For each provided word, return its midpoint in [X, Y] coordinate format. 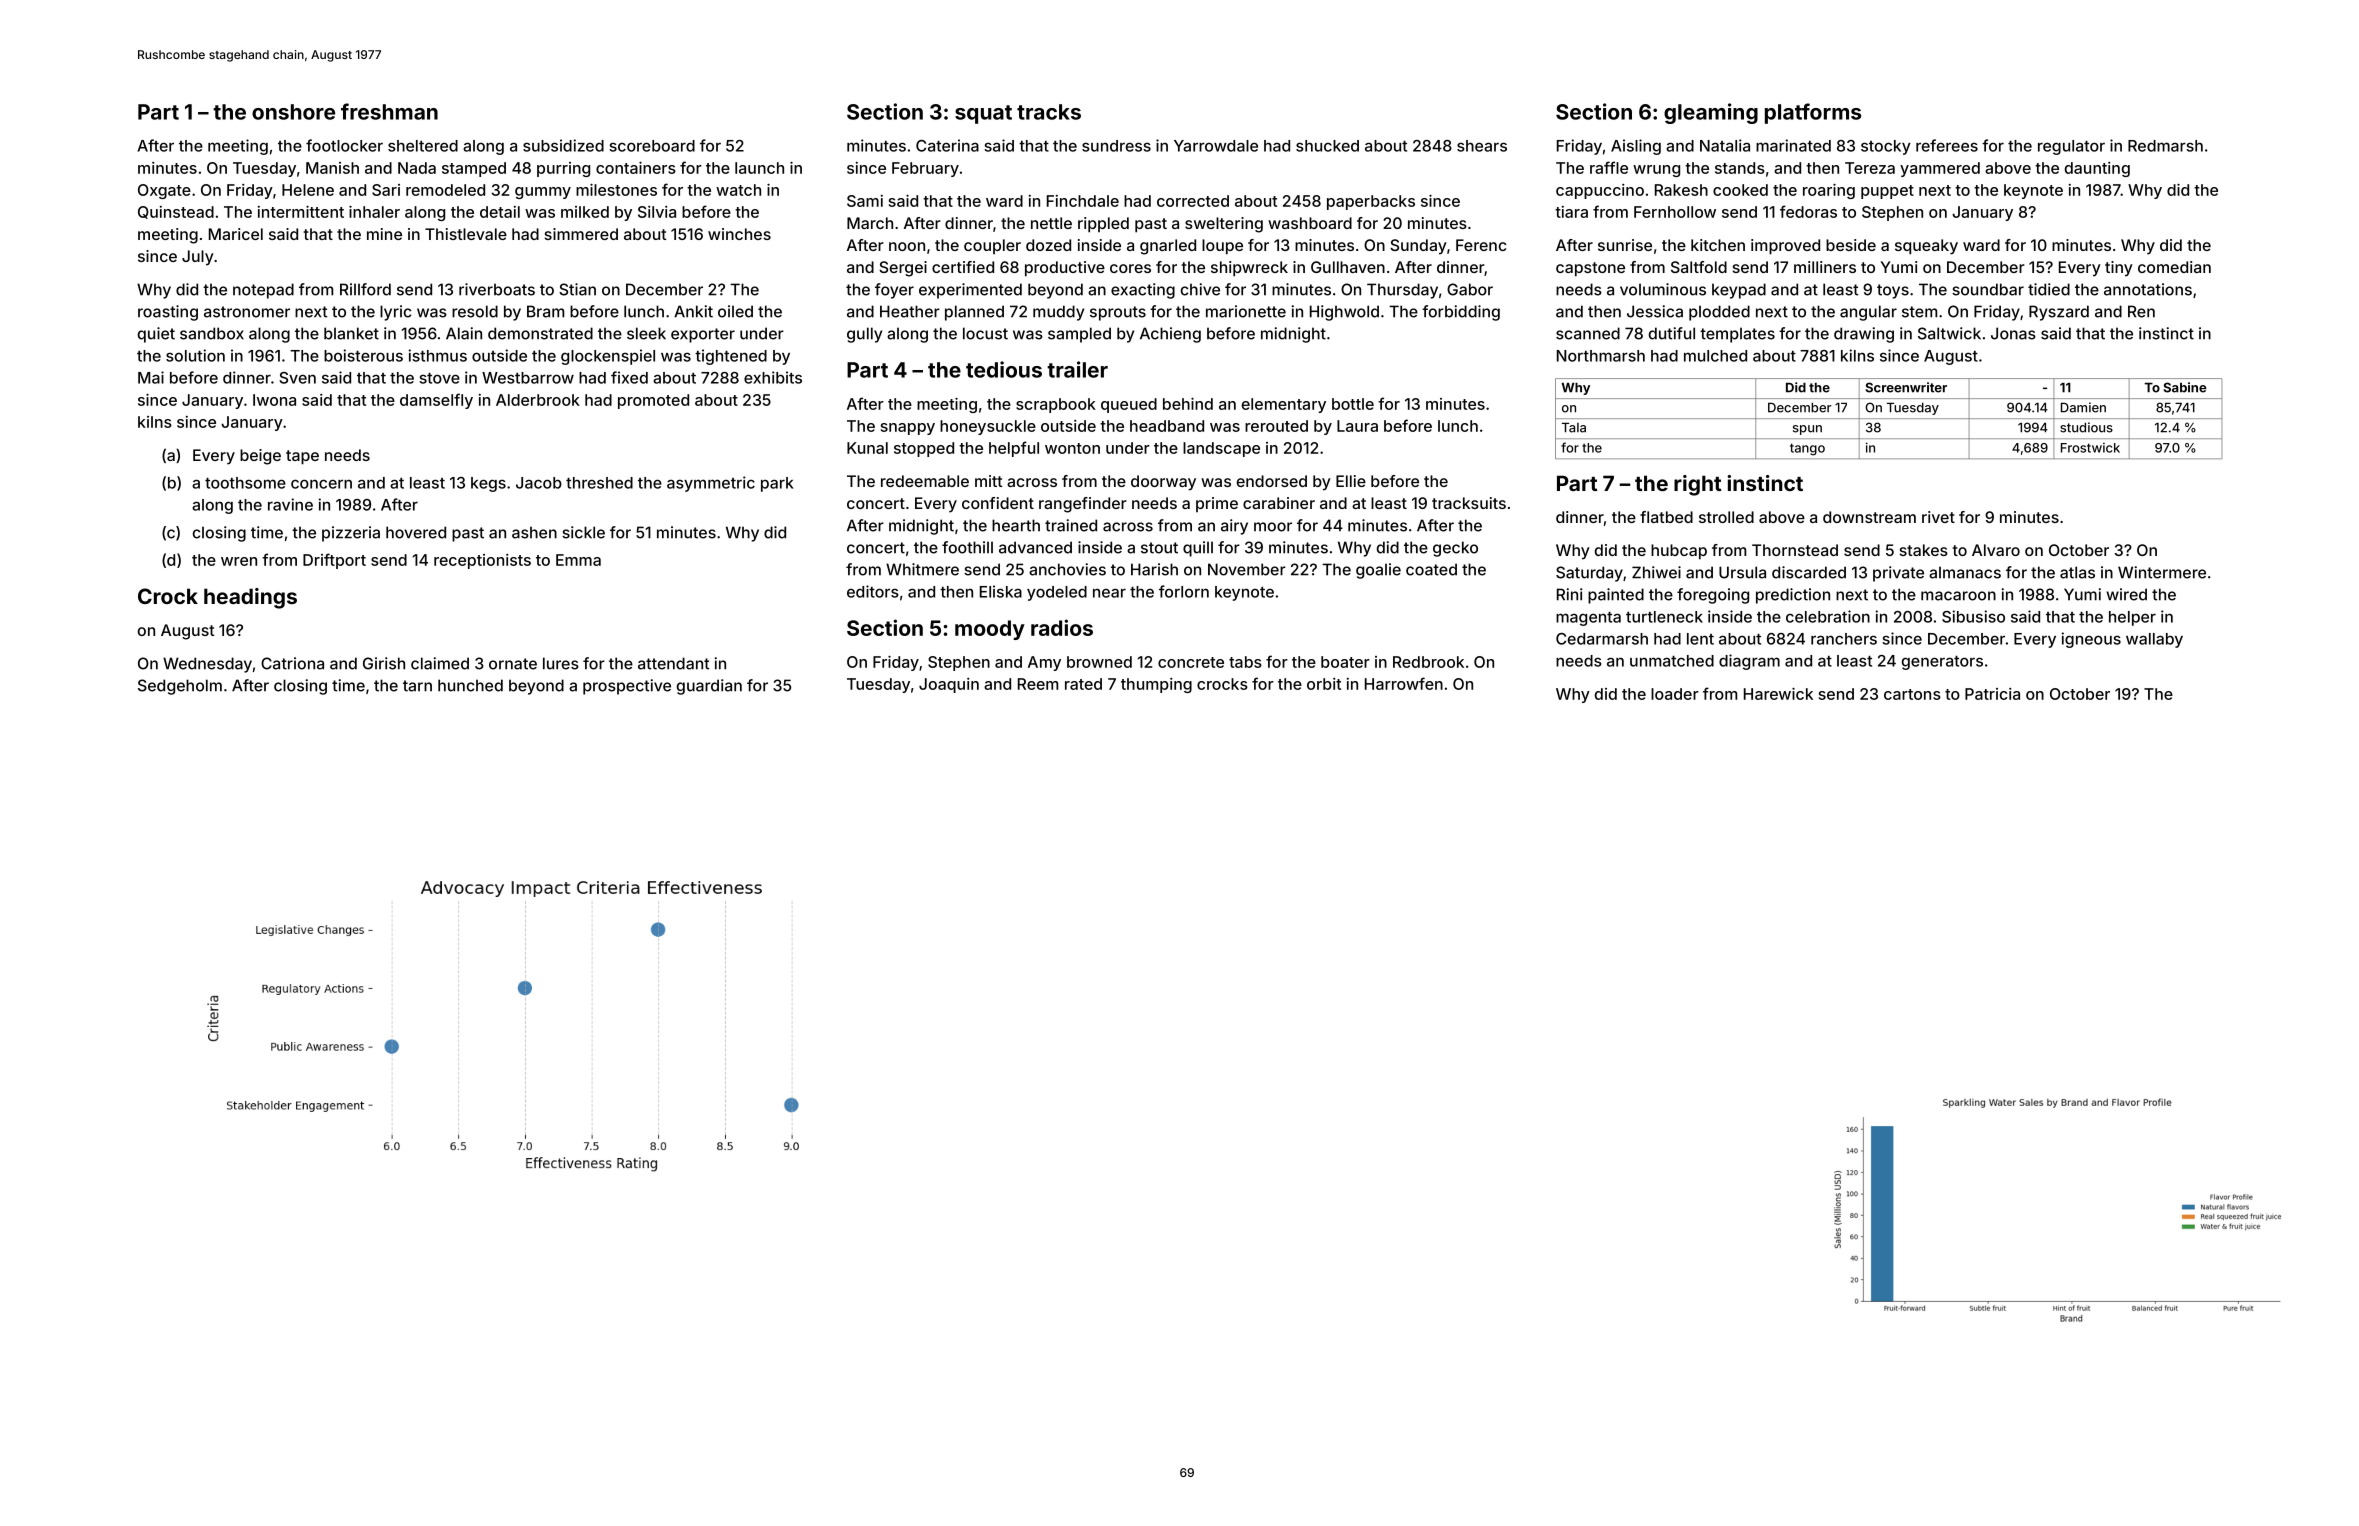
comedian [2174, 267]
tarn [417, 686]
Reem [1038, 684]
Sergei [903, 269]
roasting [168, 313]
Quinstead [176, 212]
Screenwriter [1906, 387]
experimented [970, 291]
